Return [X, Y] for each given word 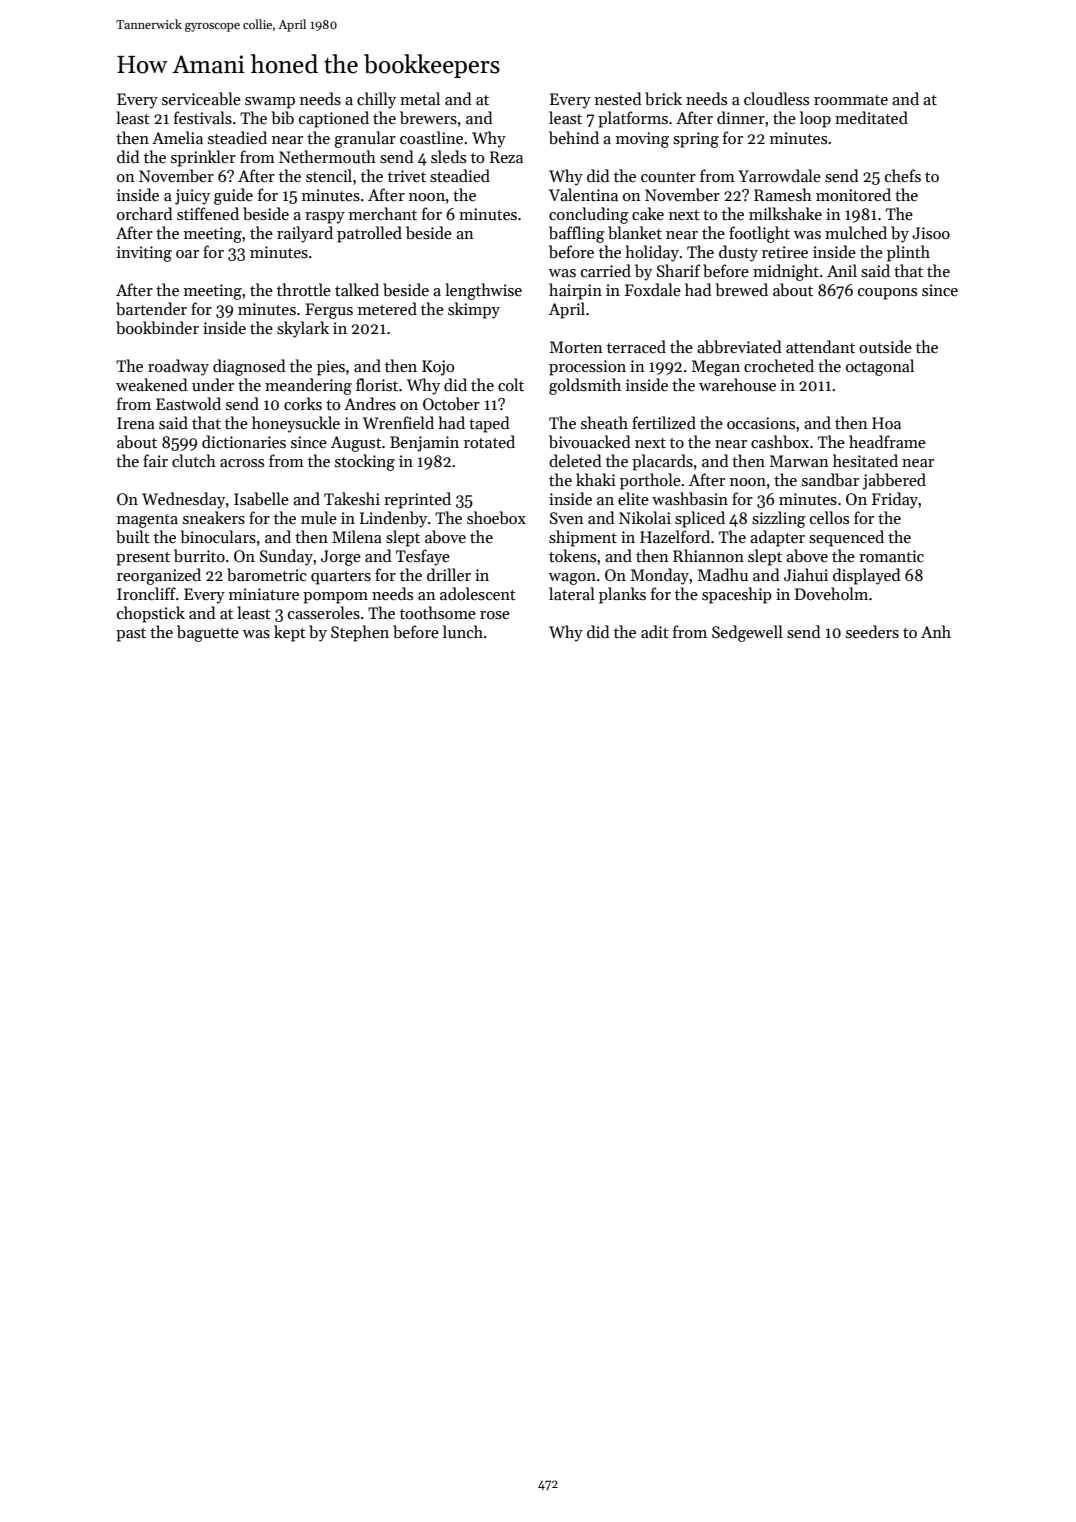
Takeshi [352, 498]
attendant [820, 346]
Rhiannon [708, 555]
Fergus [329, 311]
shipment [583, 538]
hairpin [575, 291]
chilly [376, 100]
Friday [895, 500]
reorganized [159, 576]
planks [622, 595]
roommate [851, 100]
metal [420, 98]
